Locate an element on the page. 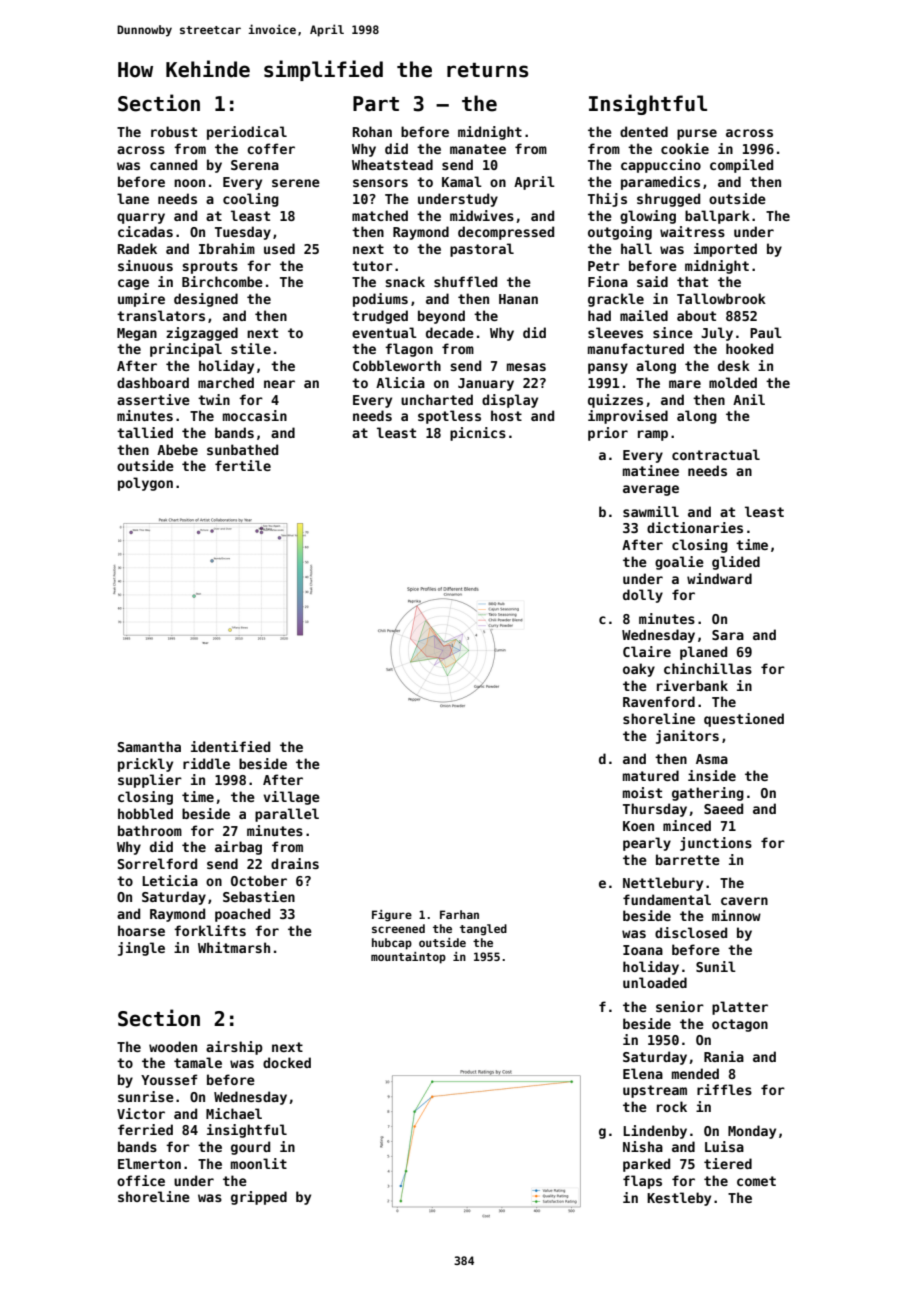 This image has width=908, height=1316. Elena is located at coordinates (643, 1073).
